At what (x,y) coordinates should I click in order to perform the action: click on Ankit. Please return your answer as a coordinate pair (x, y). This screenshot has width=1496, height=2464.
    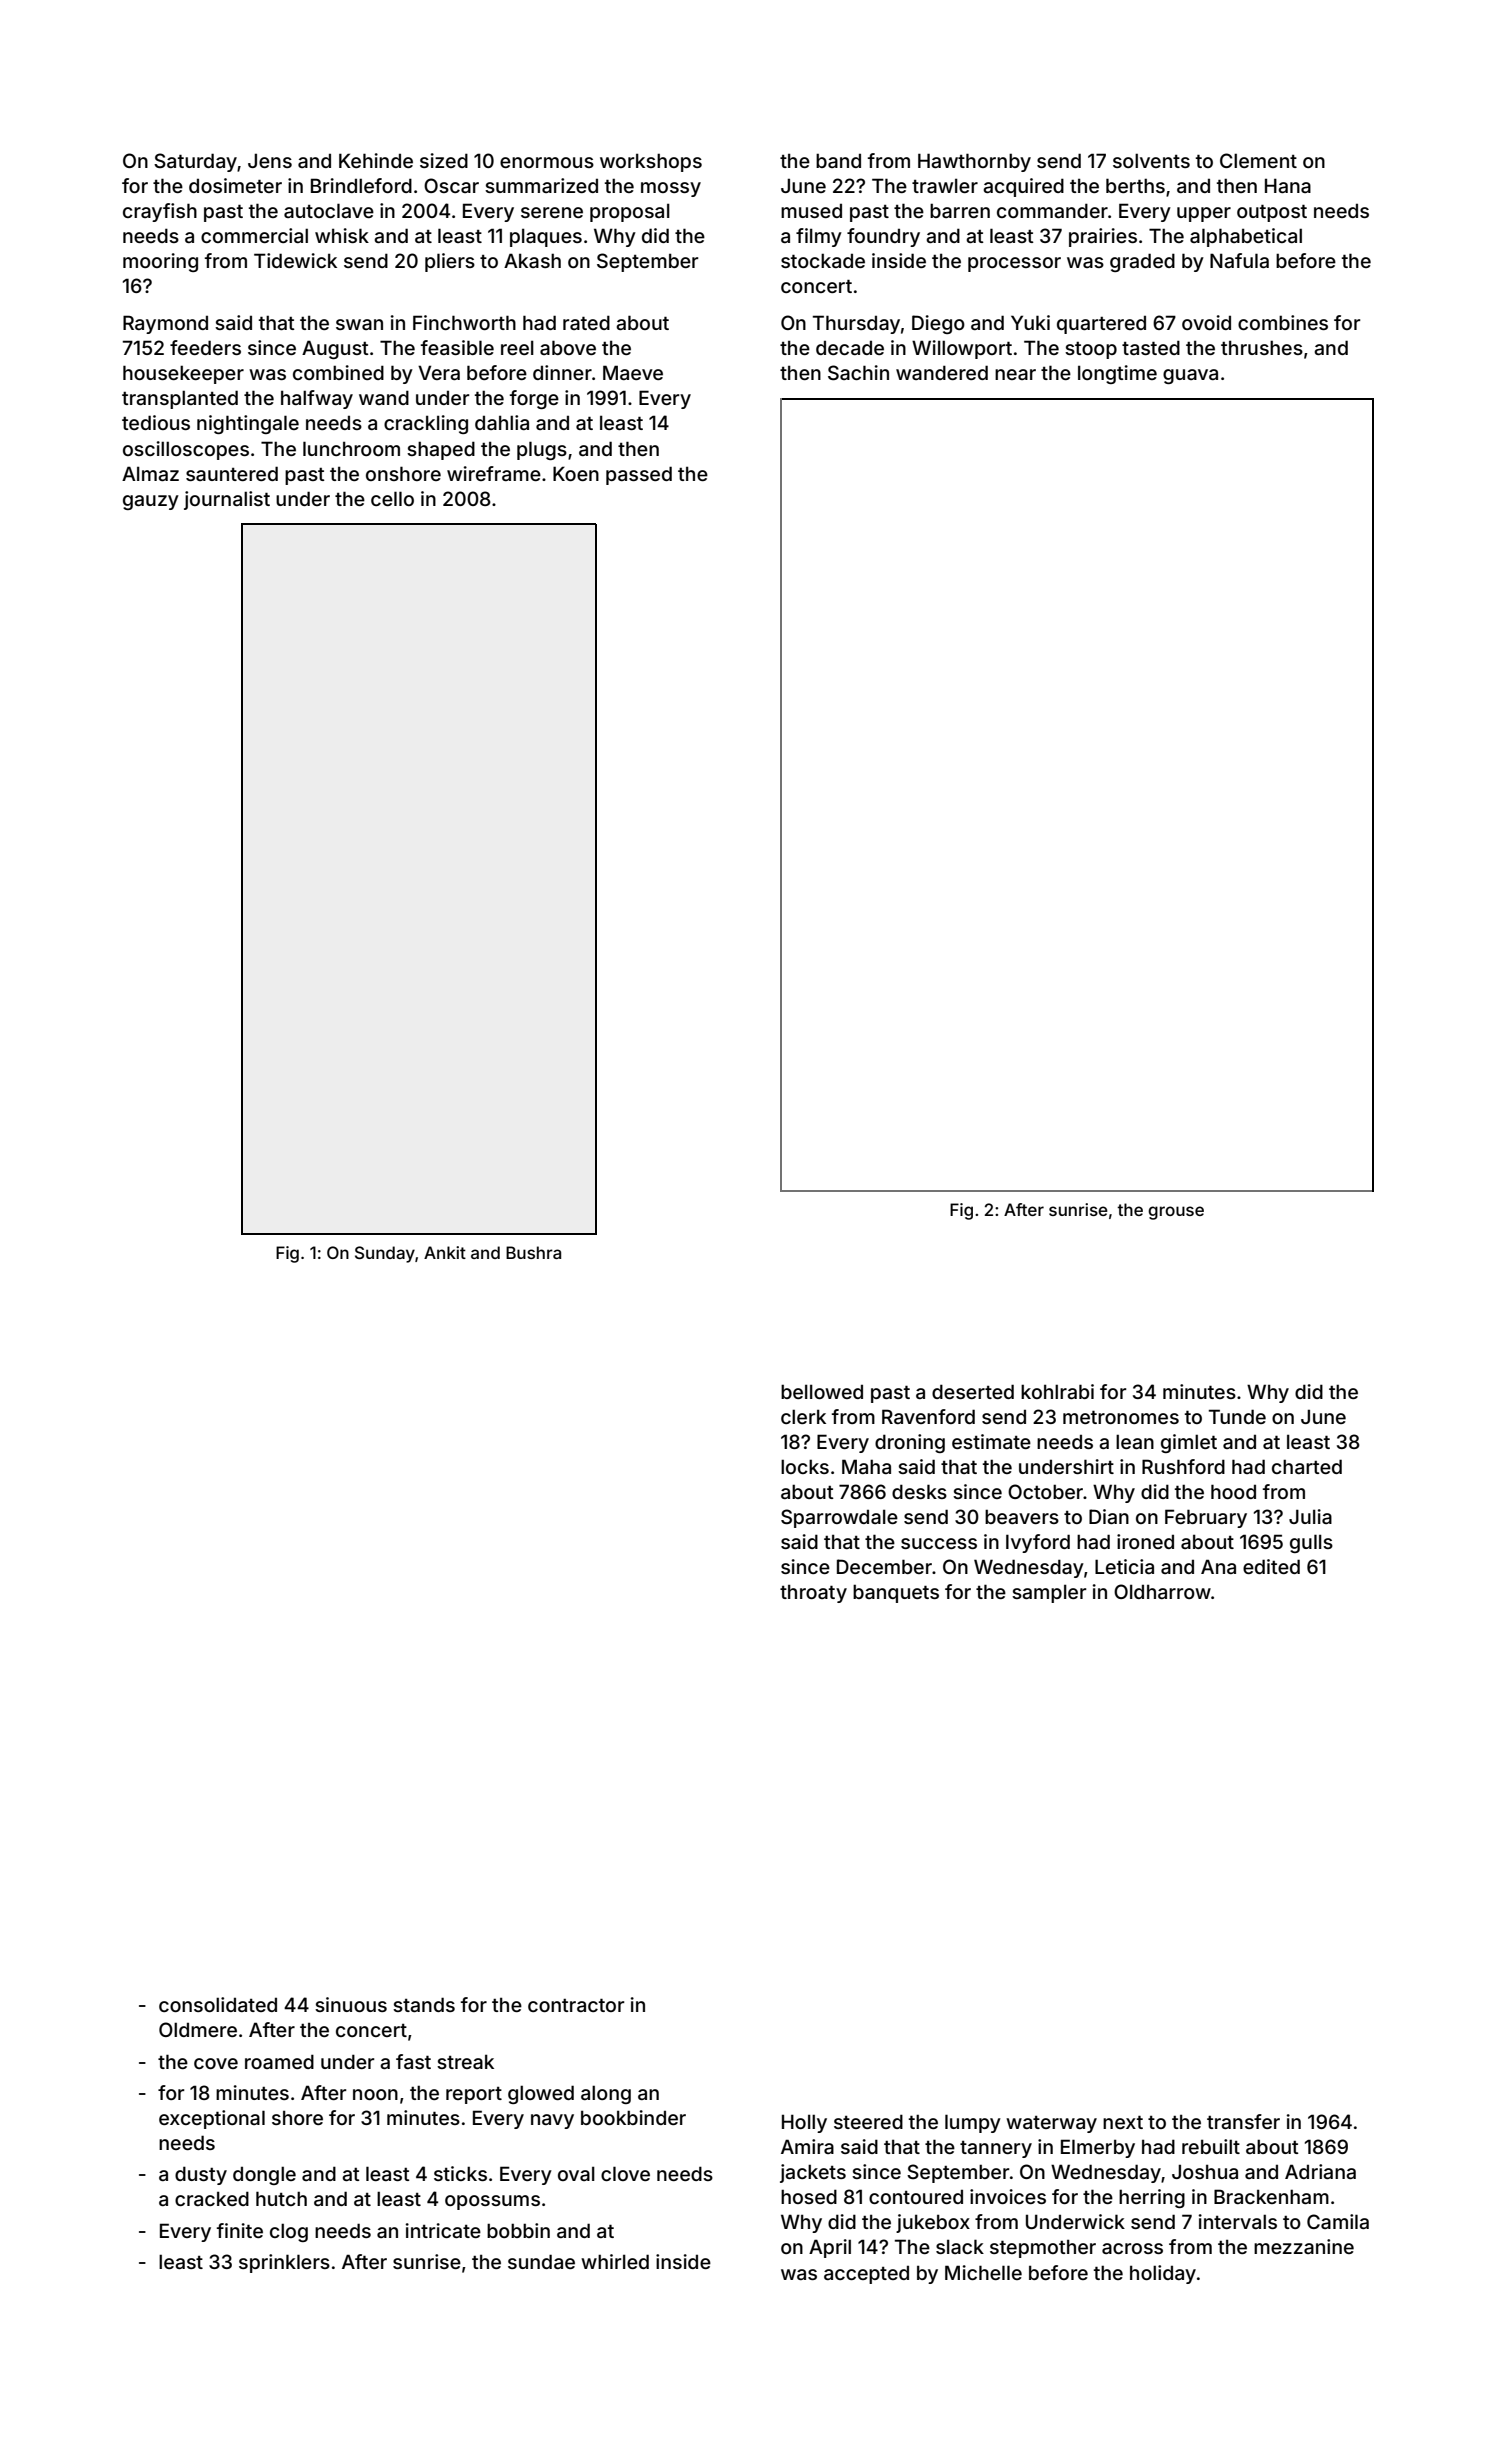
    Looking at the image, I should click on (445, 1252).
